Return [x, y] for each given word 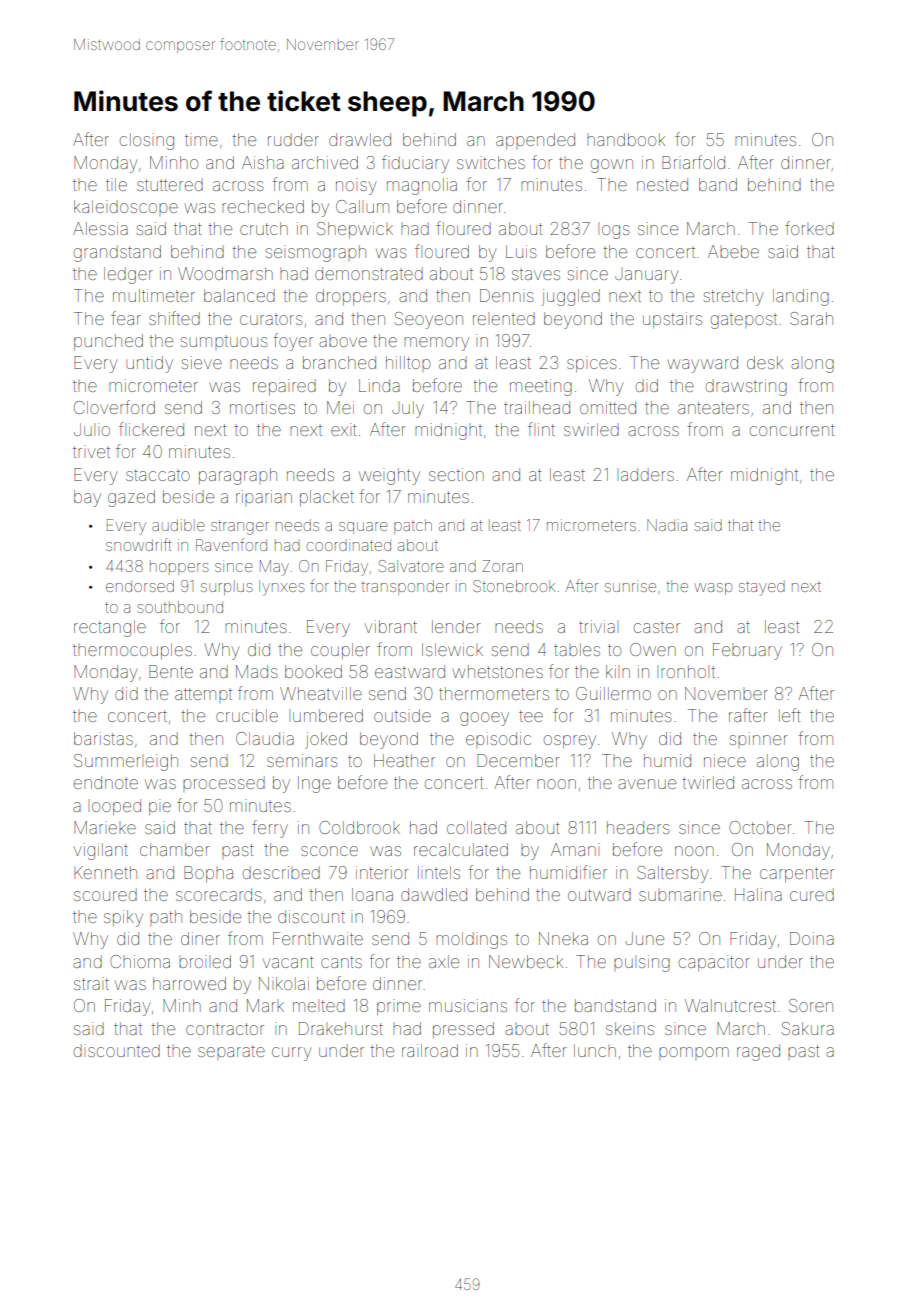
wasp [713, 589]
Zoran [502, 566]
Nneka [563, 938]
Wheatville [321, 693]
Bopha [208, 874]
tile [116, 184]
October [760, 827]
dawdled [434, 894]
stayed [762, 588]
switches [491, 162]
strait [91, 983]
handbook [626, 139]
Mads [257, 671]
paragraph [238, 476]
